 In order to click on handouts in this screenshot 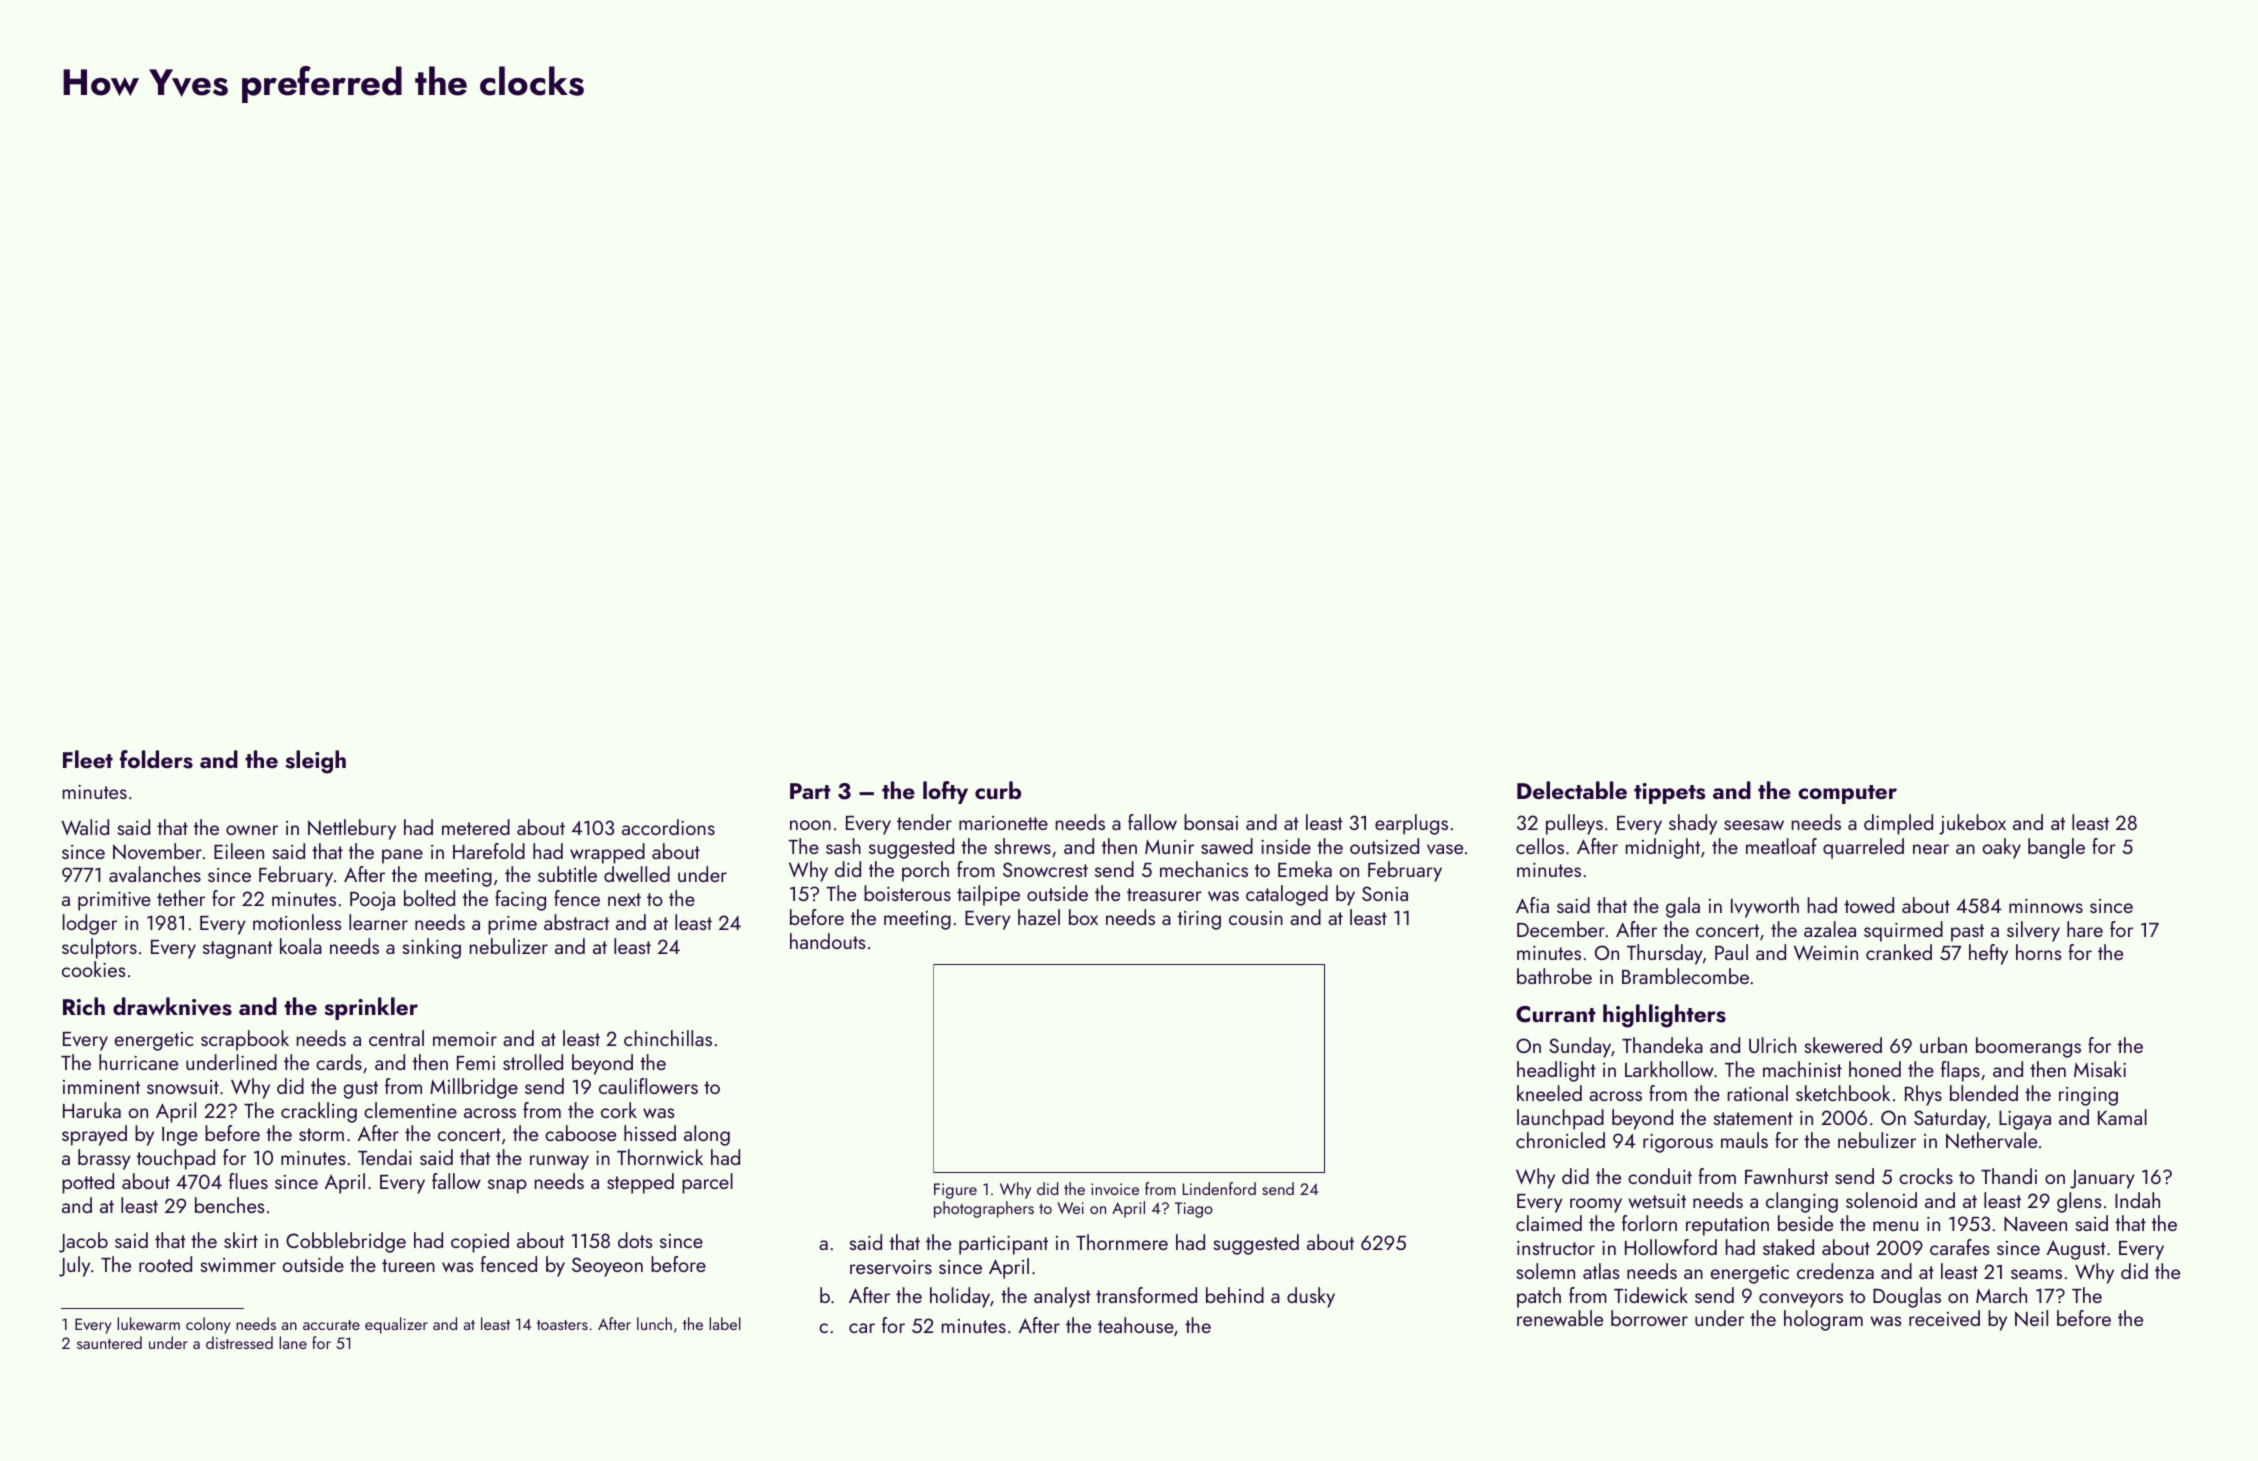, I will do `click(828, 941)`.
